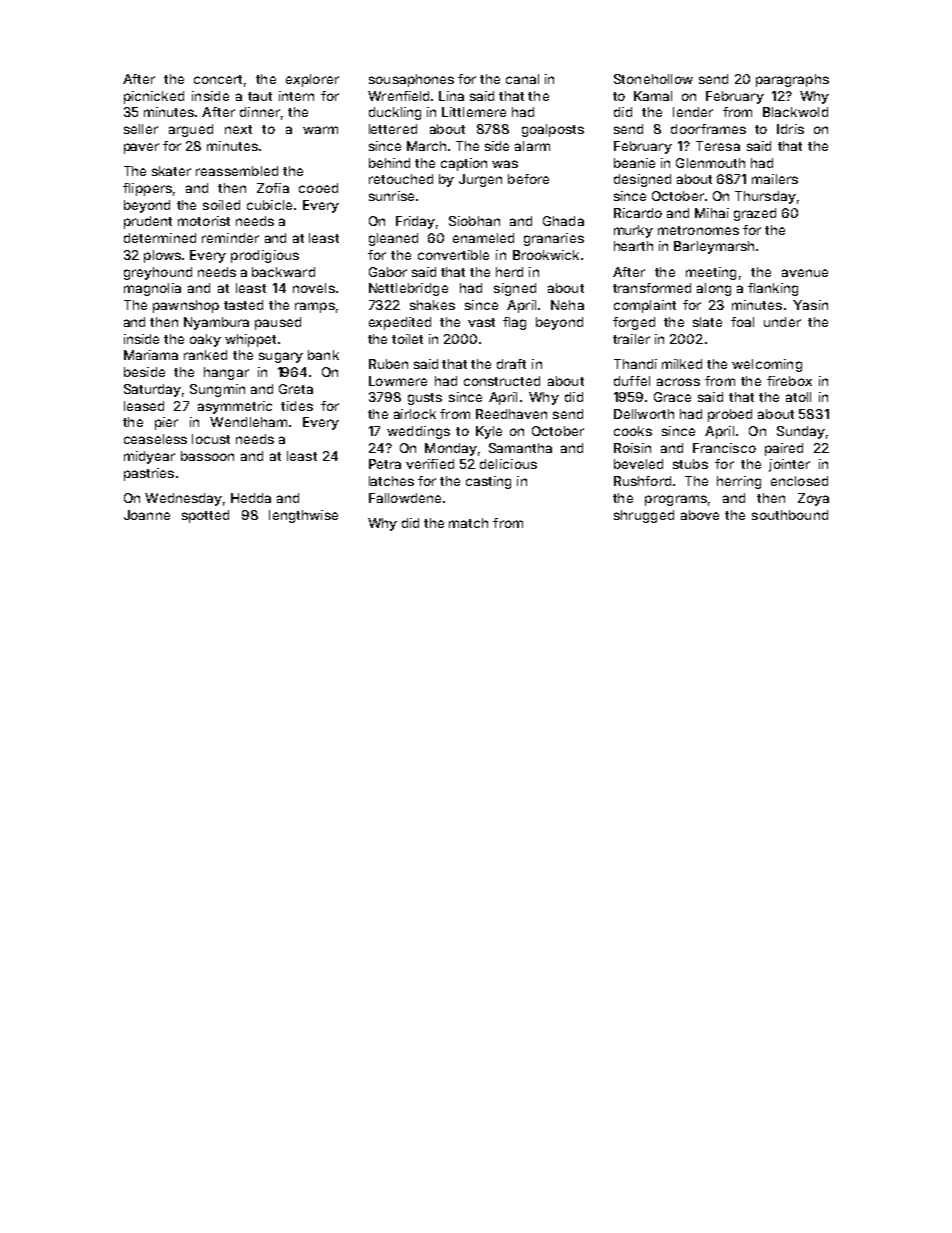  Describe the element at coordinates (710, 163) in the screenshot. I see `Glenmouth` at that location.
